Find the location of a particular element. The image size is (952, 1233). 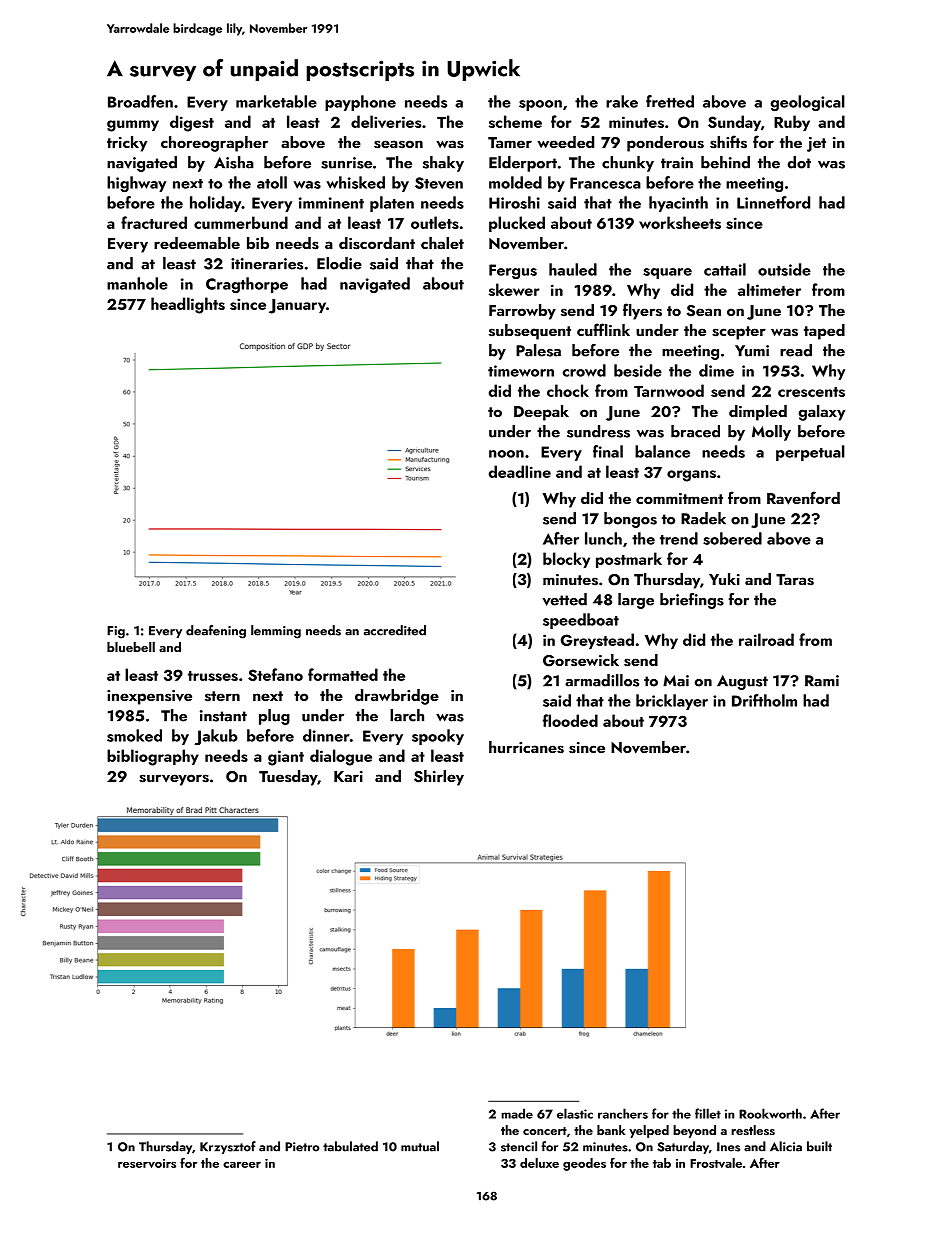

payphone is located at coordinates (360, 103).
